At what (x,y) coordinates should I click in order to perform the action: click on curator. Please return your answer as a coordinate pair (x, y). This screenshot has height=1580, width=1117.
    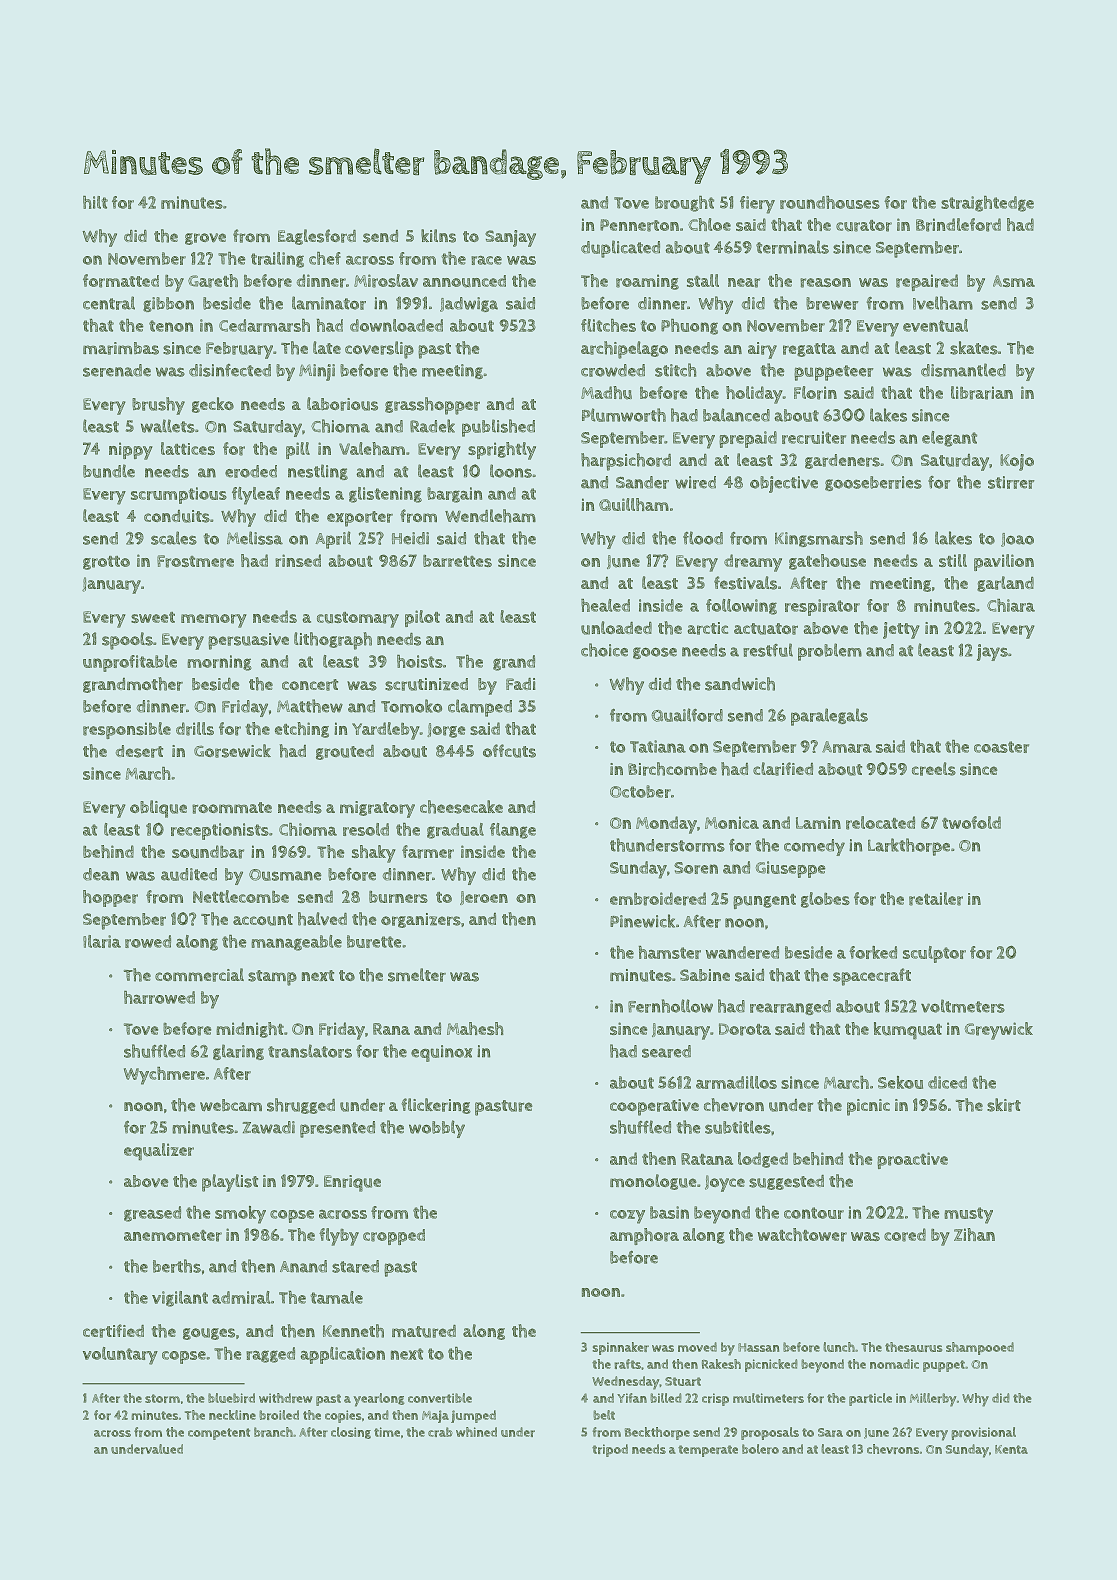
    Looking at the image, I should click on (864, 226).
